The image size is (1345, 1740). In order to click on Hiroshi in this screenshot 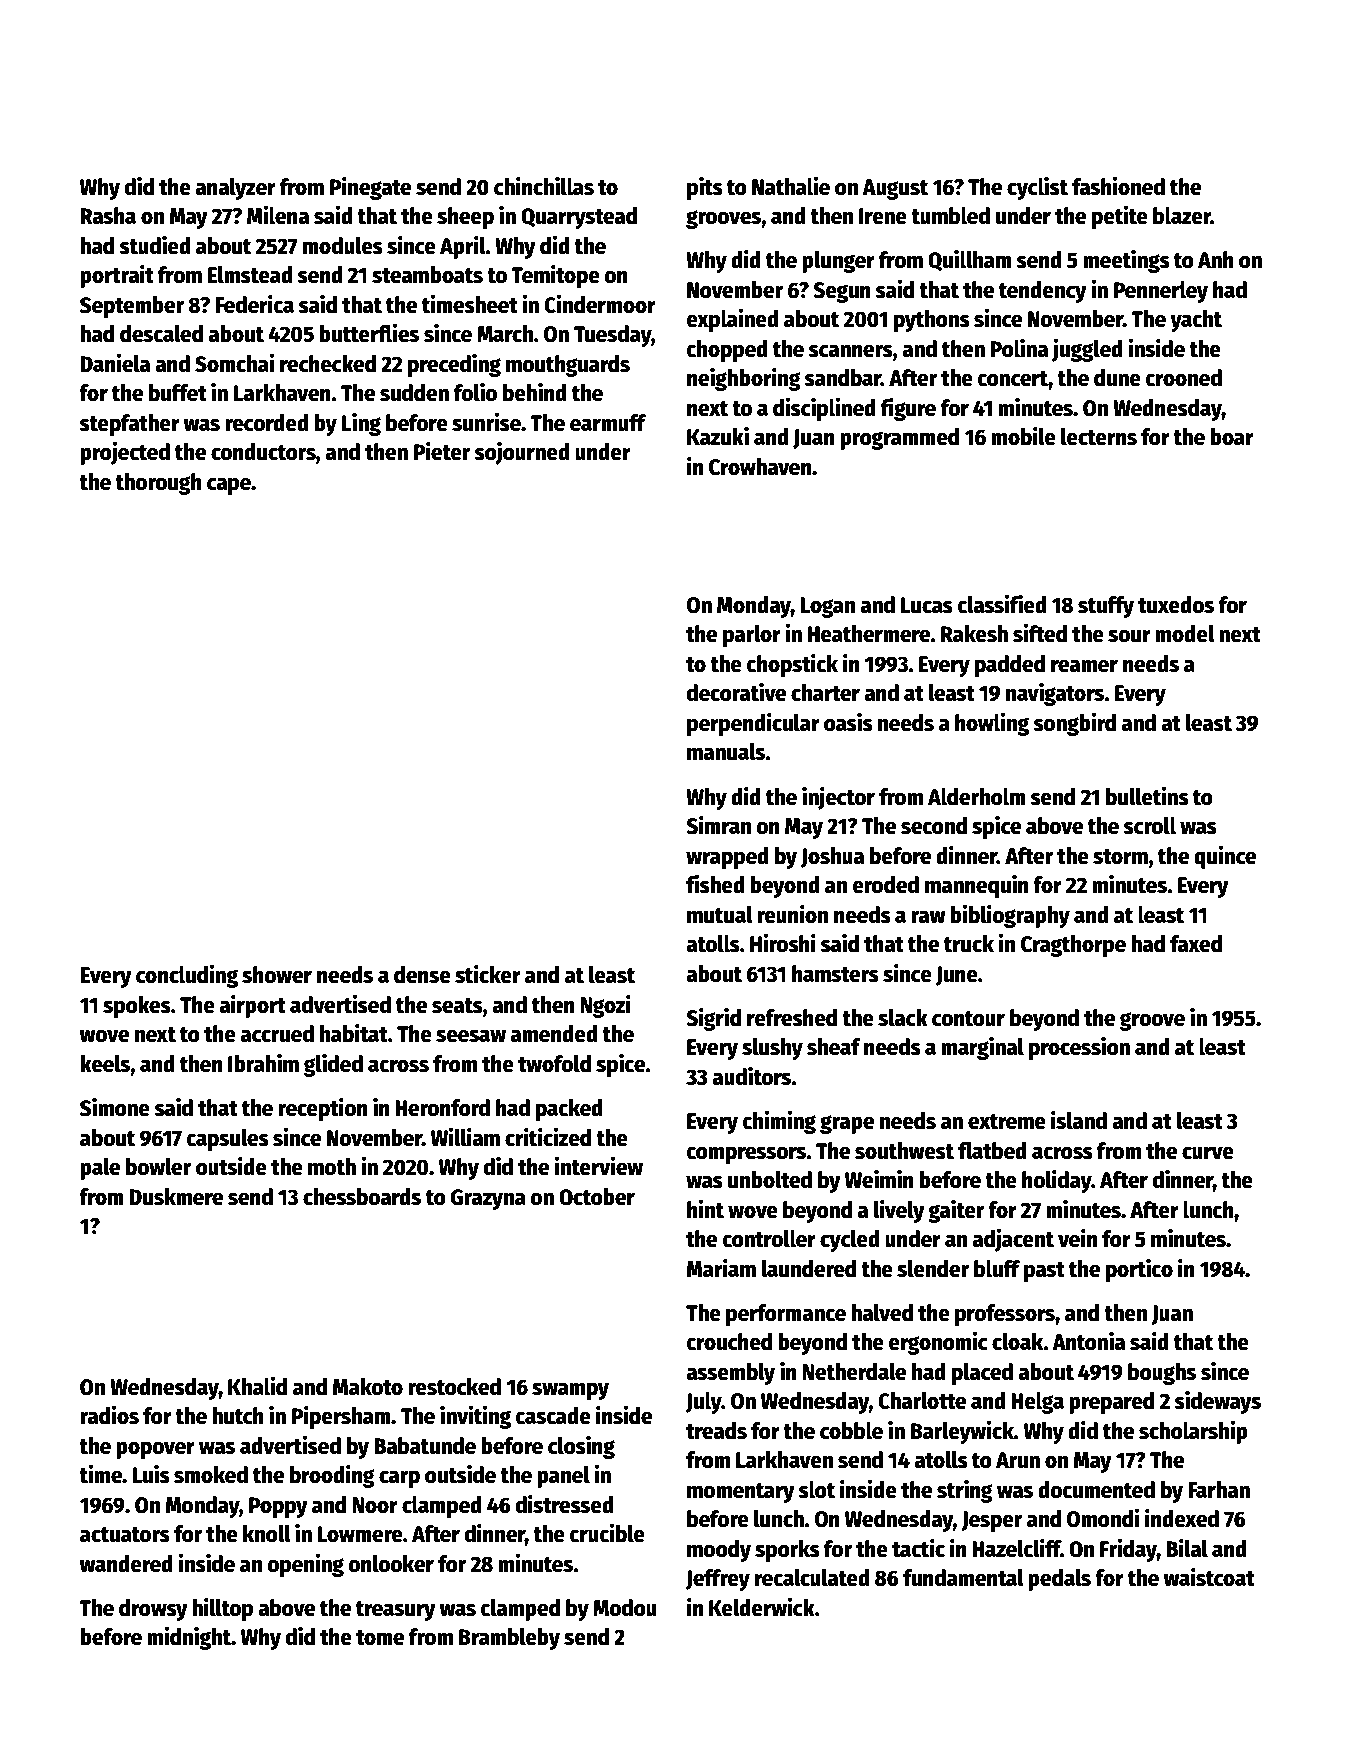, I will do `click(783, 943)`.
